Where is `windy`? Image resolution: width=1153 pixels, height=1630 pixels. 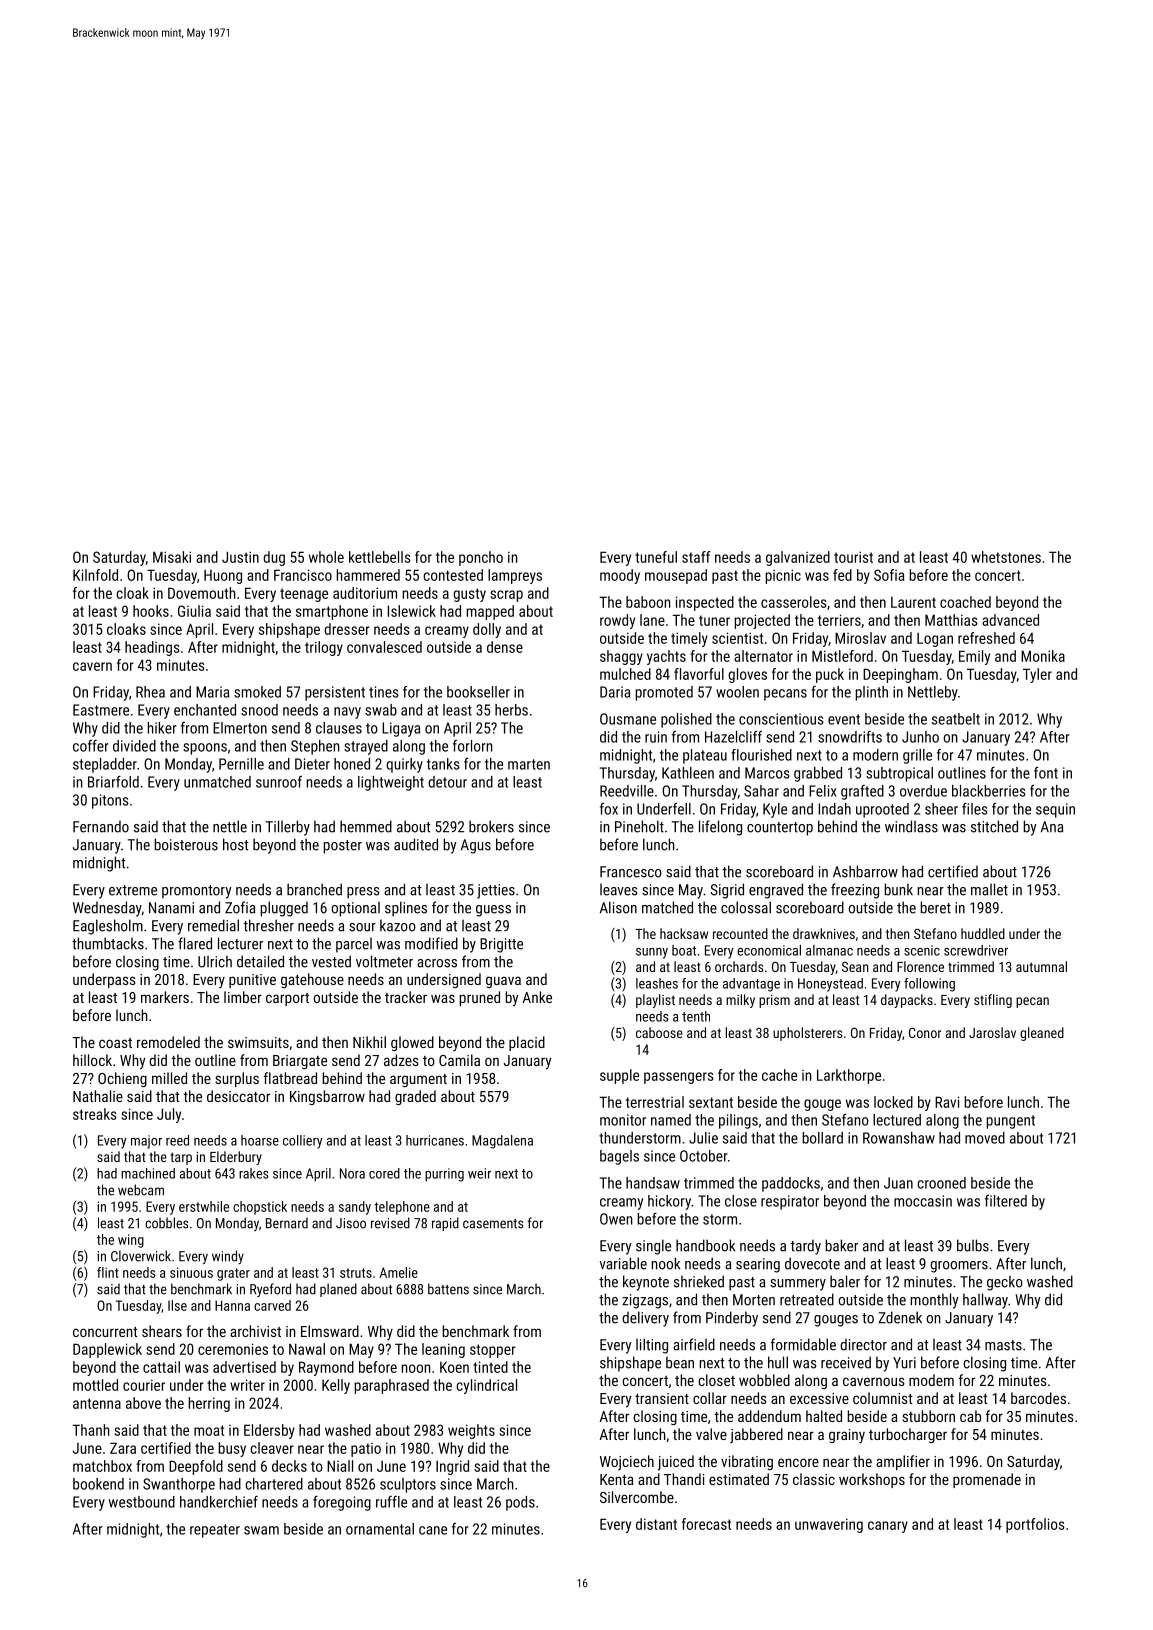
windy is located at coordinates (228, 1257).
